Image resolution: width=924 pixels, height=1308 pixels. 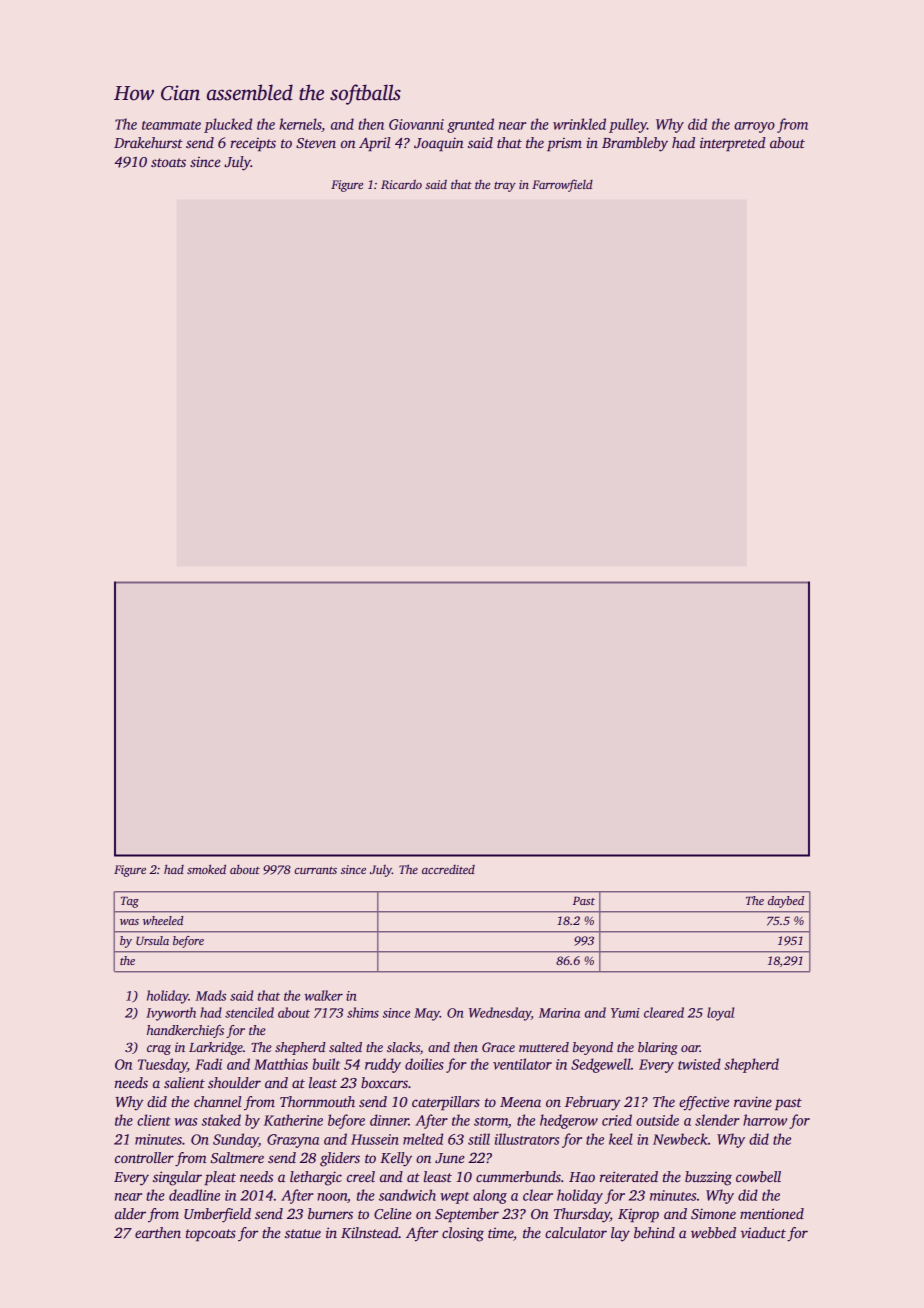 What do you see at coordinates (168, 162) in the screenshot?
I see `stoats` at bounding box center [168, 162].
